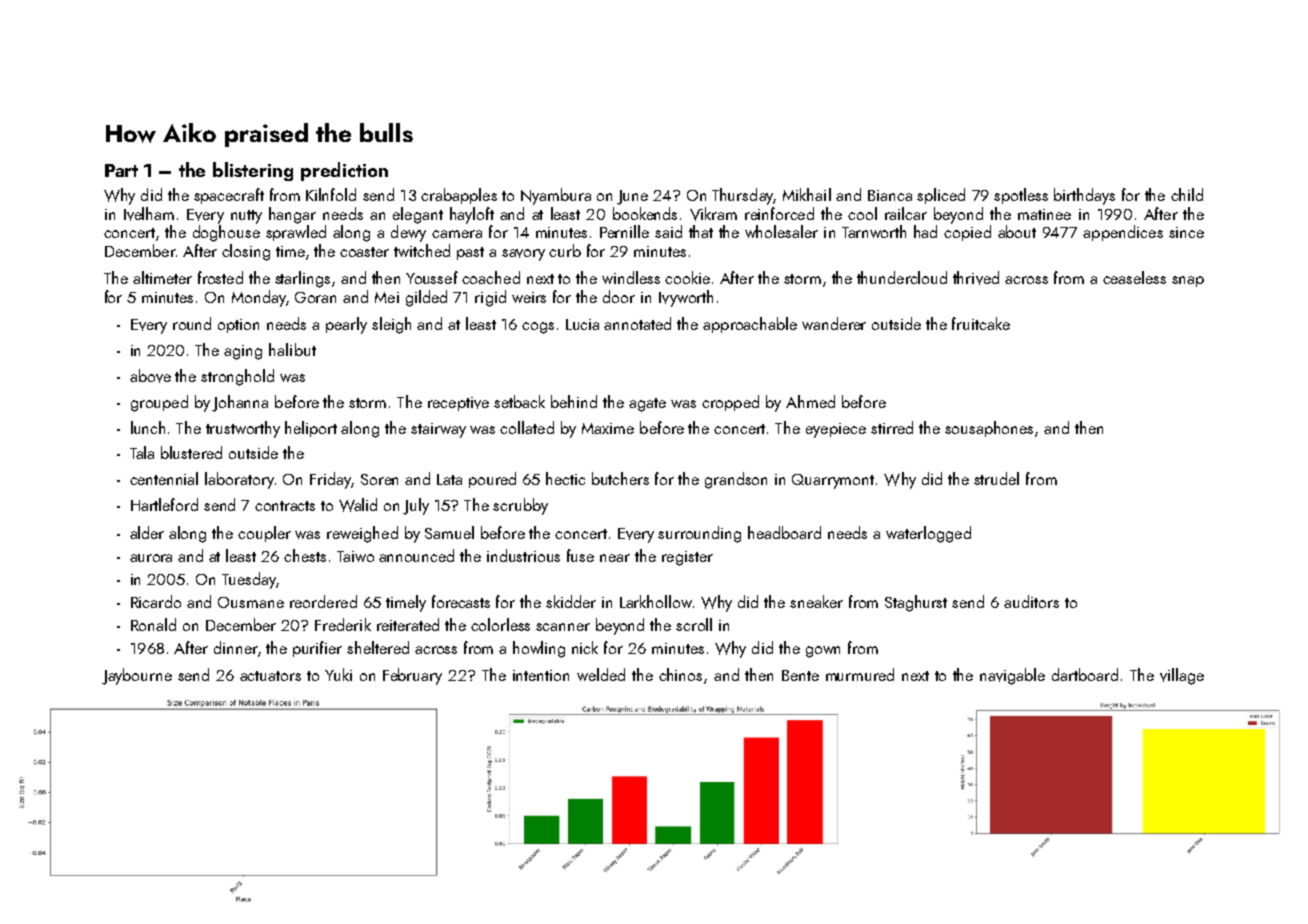 The height and width of the document is (924, 1308). Describe the element at coordinates (892, 427) in the document. I see `stirred` at that location.
